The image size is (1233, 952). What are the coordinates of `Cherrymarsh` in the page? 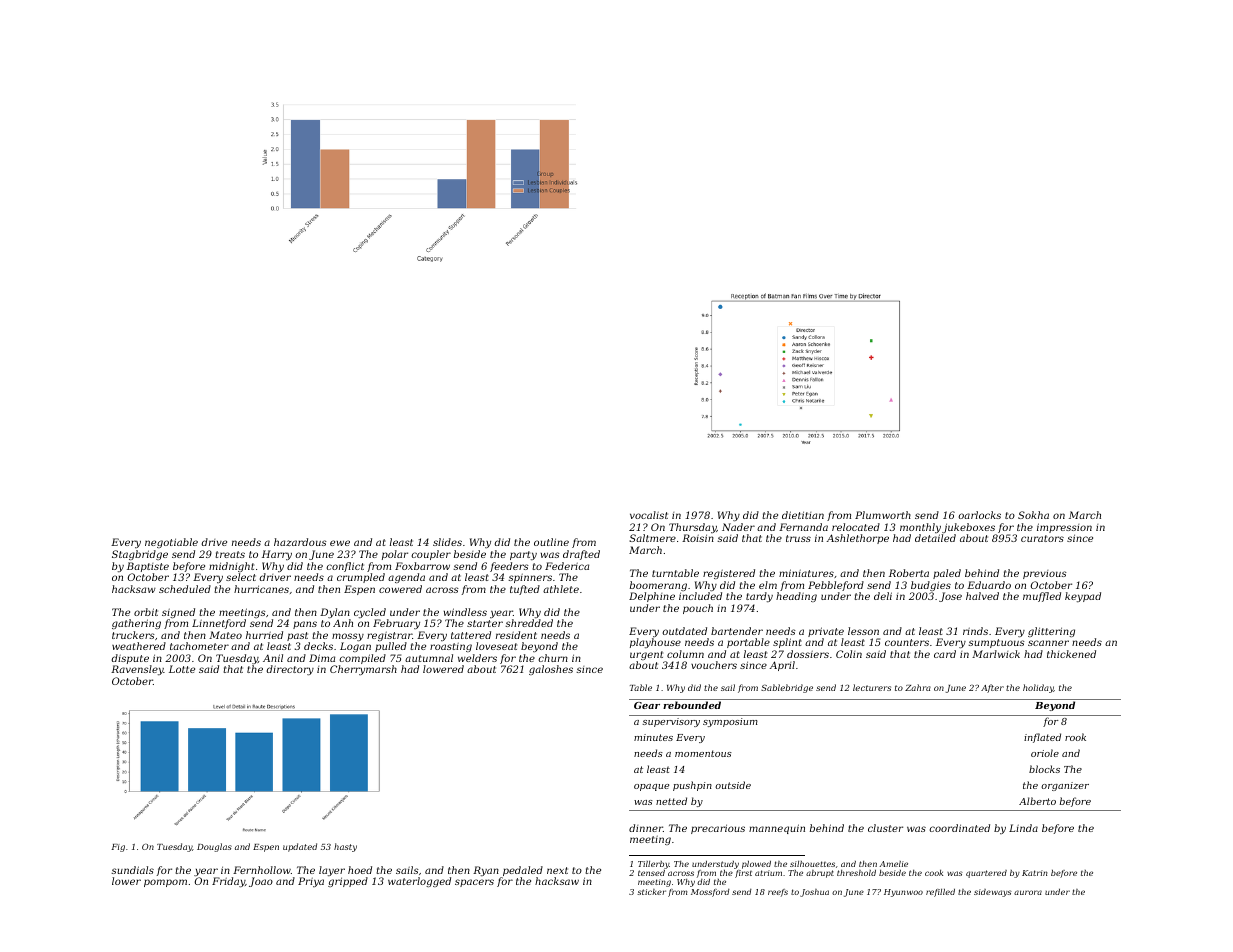 It's located at (363, 670).
